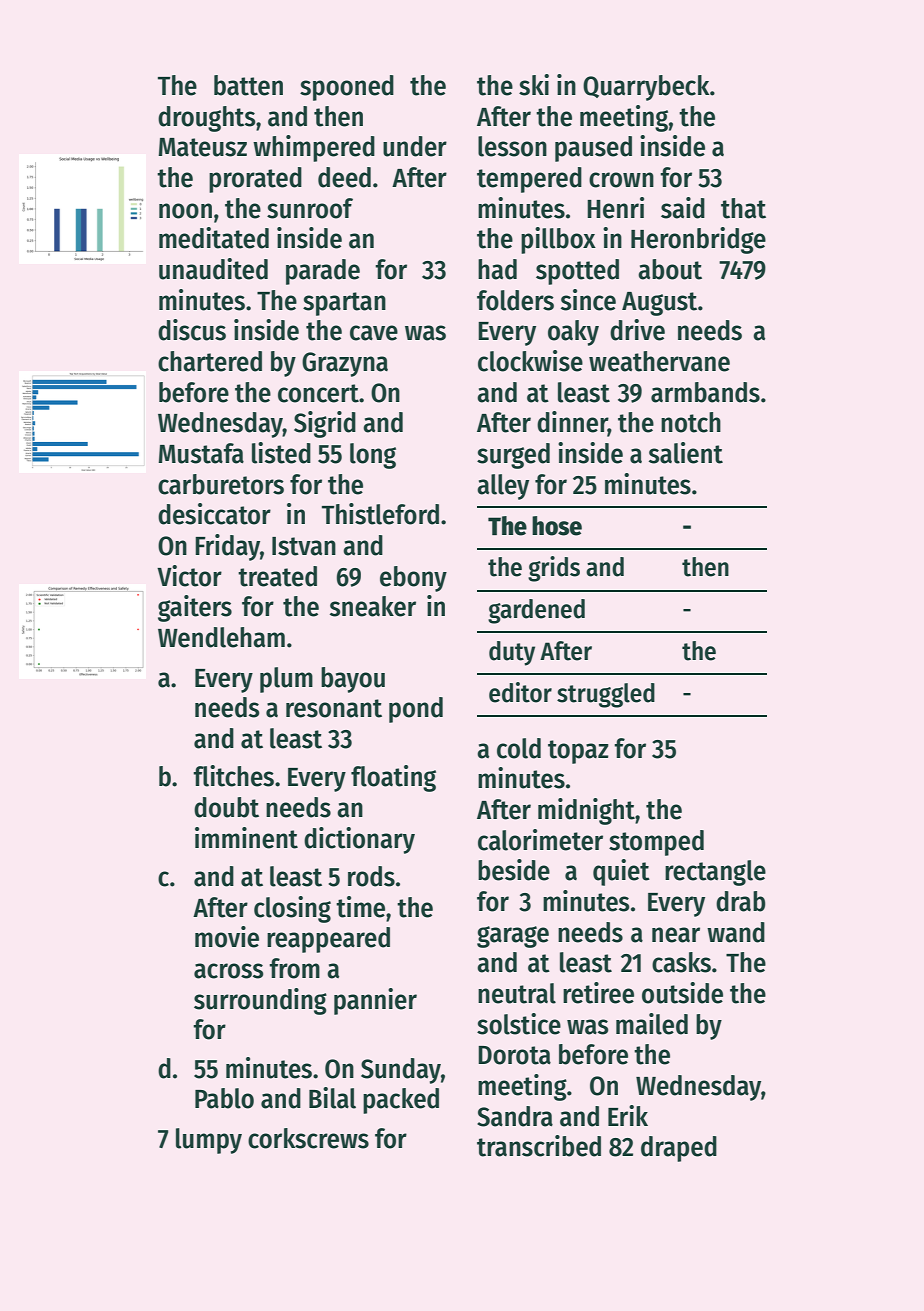 The image size is (924, 1311). What do you see at coordinates (328, 940) in the page?
I see `reappeared` at bounding box center [328, 940].
